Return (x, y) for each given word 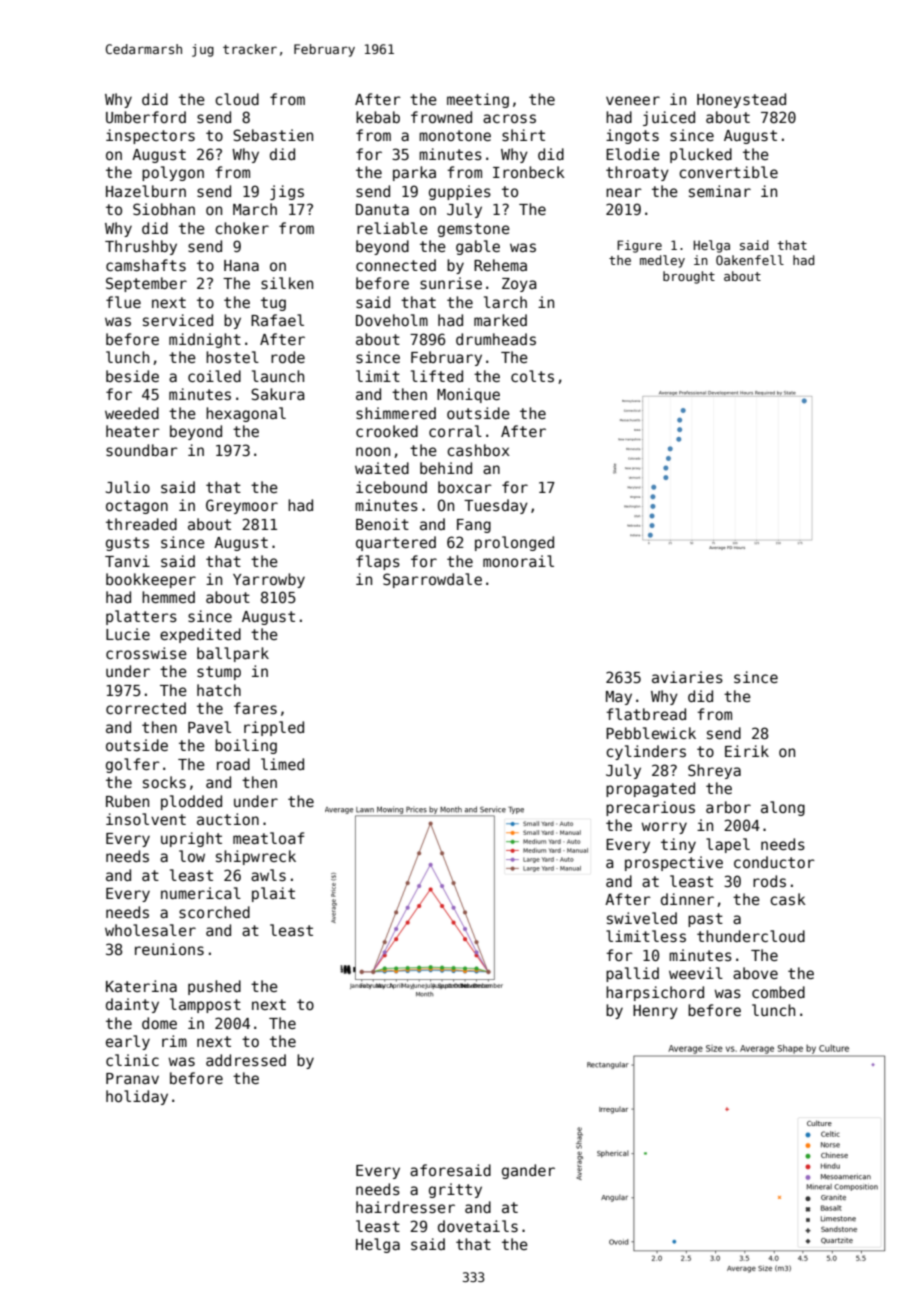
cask (788, 899)
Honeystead (741, 100)
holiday (137, 1097)
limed (282, 764)
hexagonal (246, 414)
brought (689, 277)
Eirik (747, 751)
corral (455, 431)
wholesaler (150, 930)
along (783, 808)
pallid (632, 974)
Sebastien (273, 135)
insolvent (146, 819)
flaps (378, 562)
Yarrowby (269, 580)
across (509, 118)
